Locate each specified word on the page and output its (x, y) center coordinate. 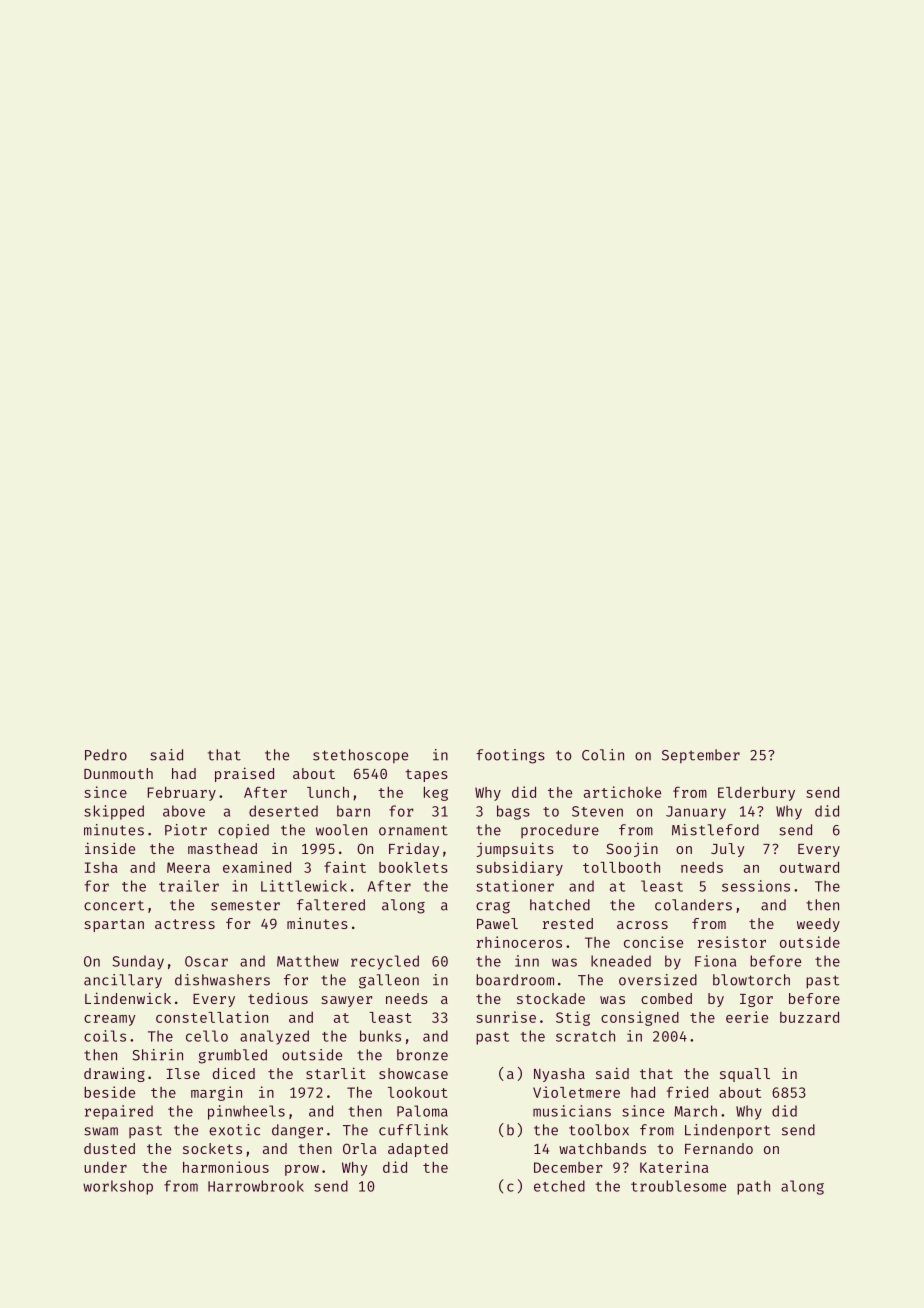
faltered (331, 905)
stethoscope (360, 756)
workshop (118, 1187)
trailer (189, 886)
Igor (756, 1000)
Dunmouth (118, 773)
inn (527, 961)
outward (809, 867)
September (701, 756)
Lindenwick (128, 998)
